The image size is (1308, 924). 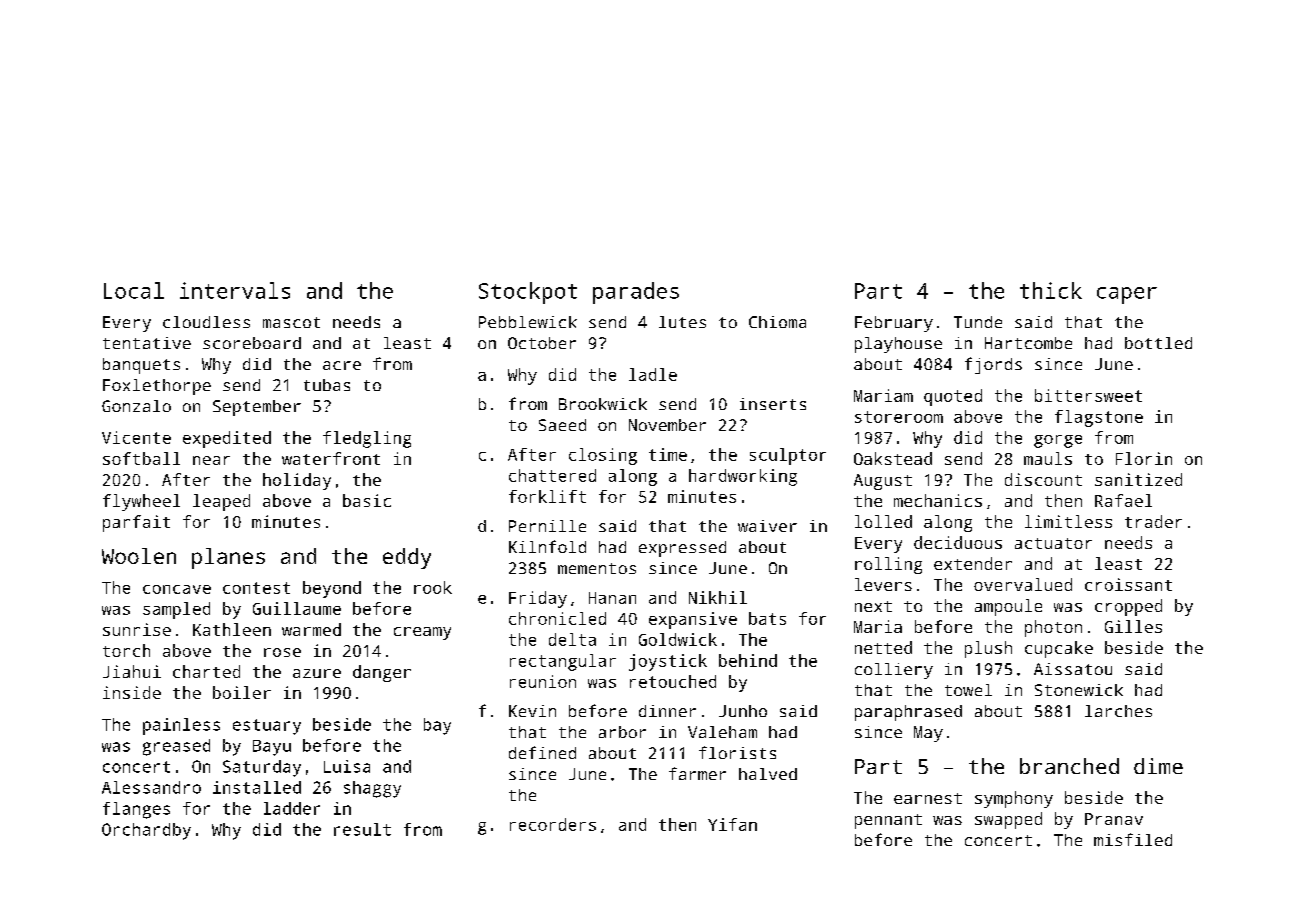 I want to click on thick, so click(x=1051, y=290).
